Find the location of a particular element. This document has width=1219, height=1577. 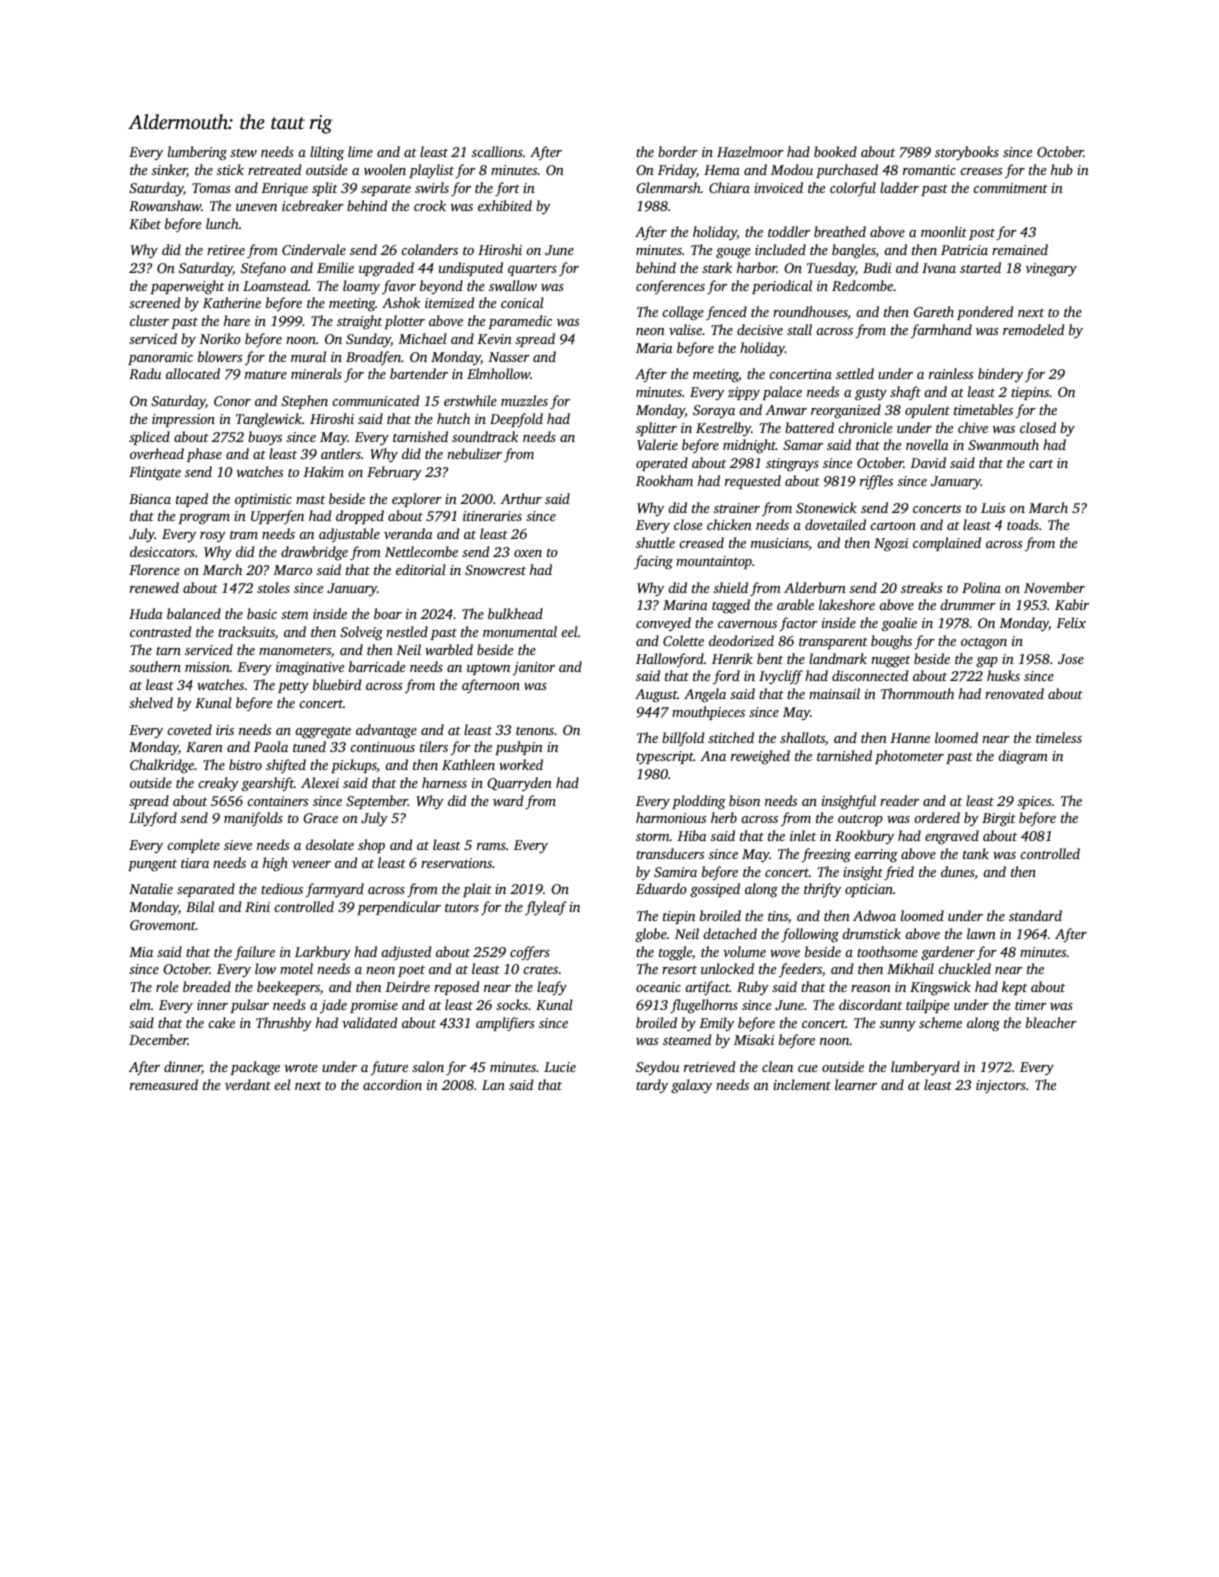

impression is located at coordinates (183, 420).
